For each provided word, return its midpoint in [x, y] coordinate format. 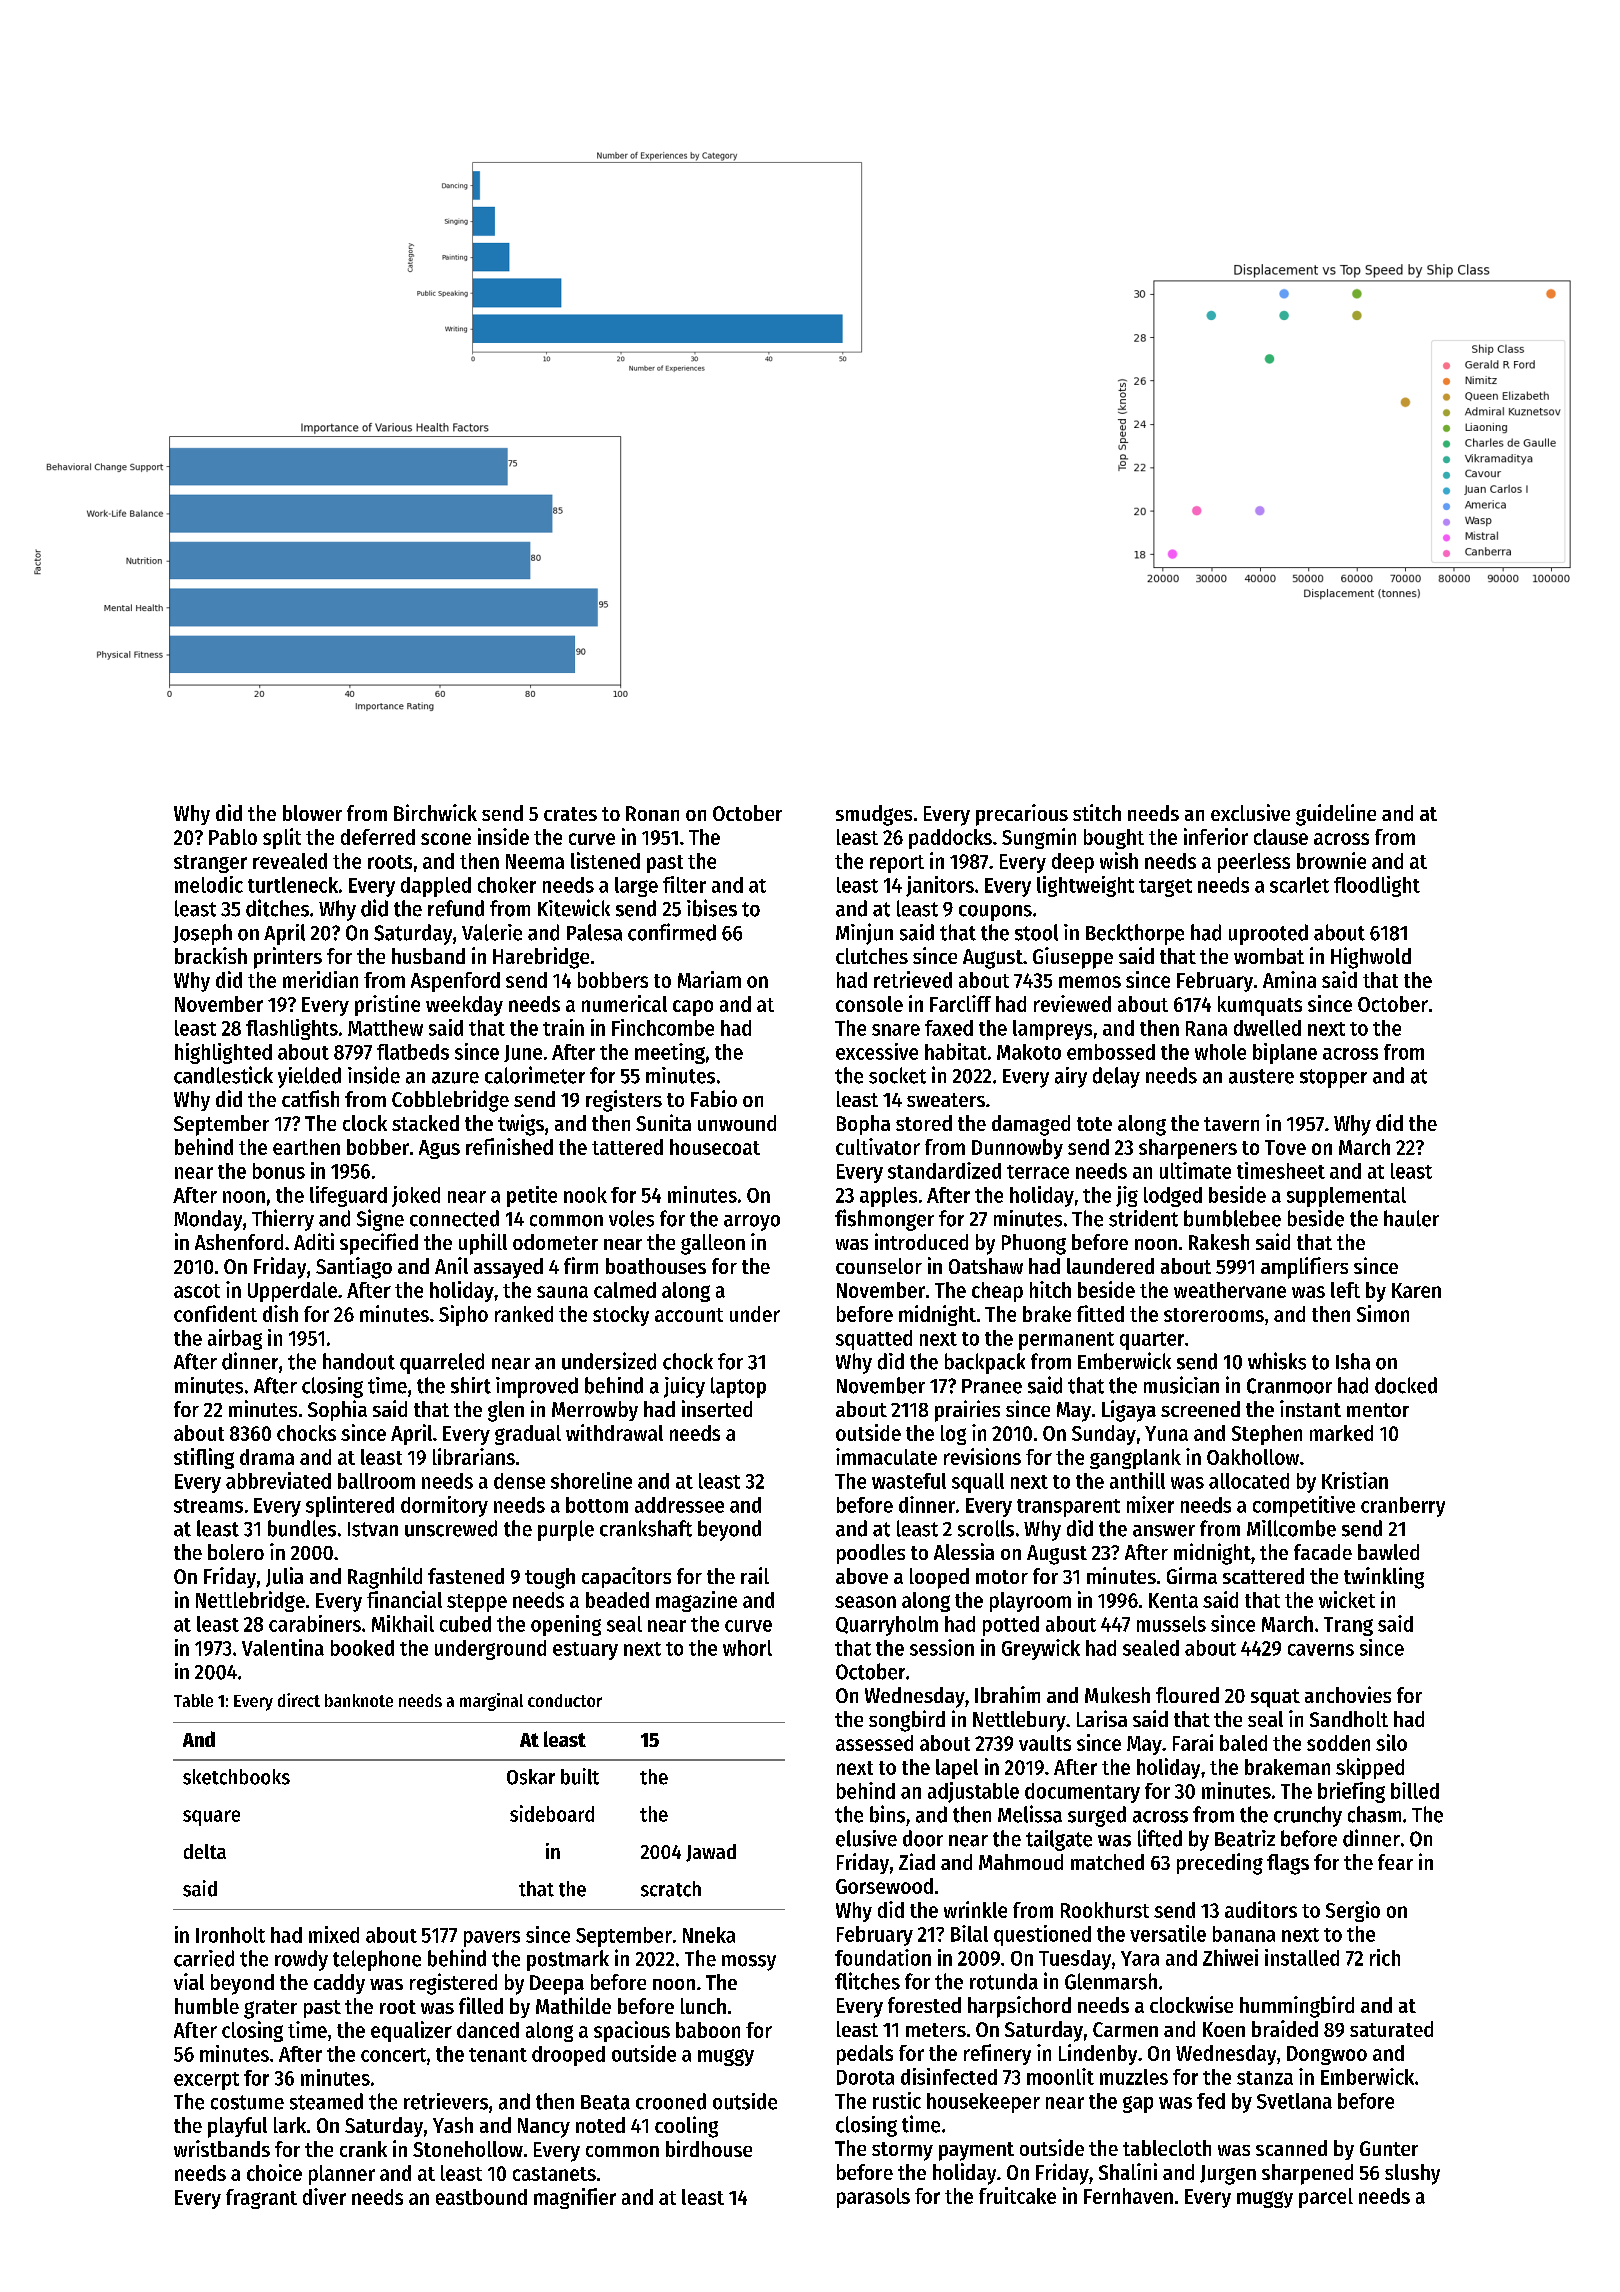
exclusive [1250, 812]
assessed [874, 1743]
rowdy [301, 1960]
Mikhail [403, 1623]
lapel [957, 1769]
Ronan [652, 813]
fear [1395, 1862]
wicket [1347, 1599]
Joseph [202, 934]
